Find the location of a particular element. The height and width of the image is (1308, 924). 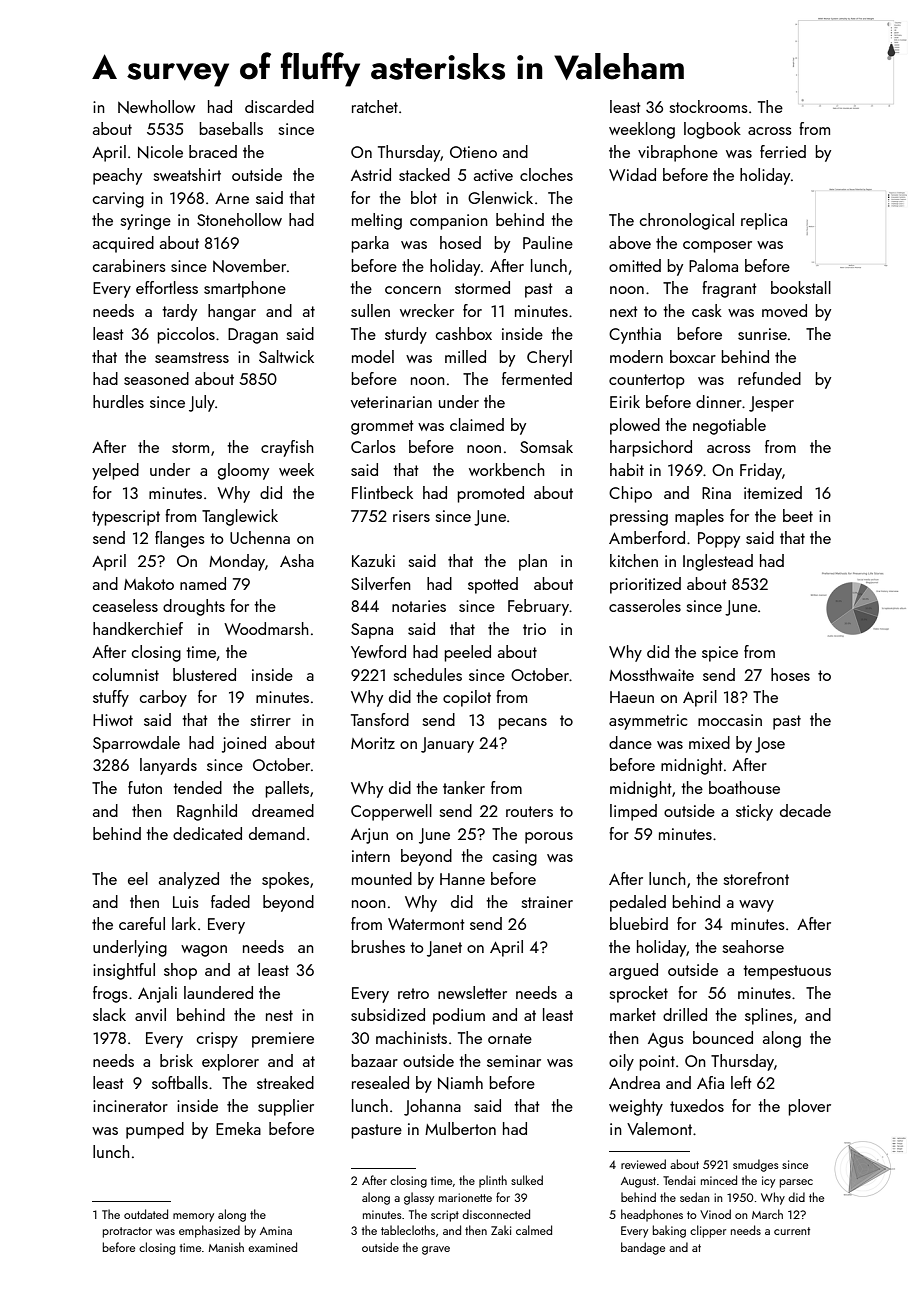

Carlos is located at coordinates (373, 446).
